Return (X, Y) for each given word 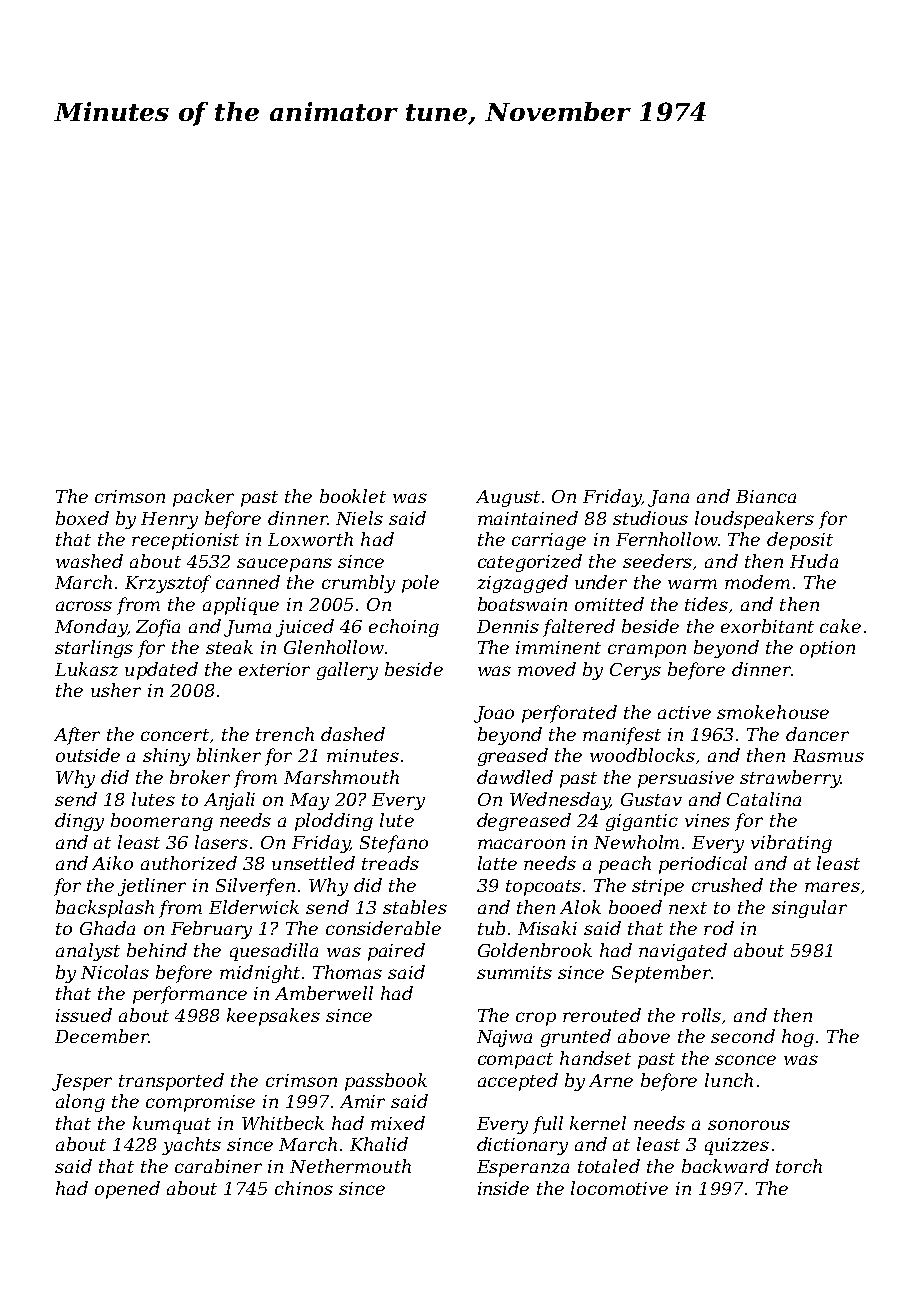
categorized (530, 563)
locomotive (619, 1188)
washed (89, 561)
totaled (609, 1166)
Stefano (394, 844)
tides (706, 604)
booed (635, 907)
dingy (79, 822)
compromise (200, 1103)
